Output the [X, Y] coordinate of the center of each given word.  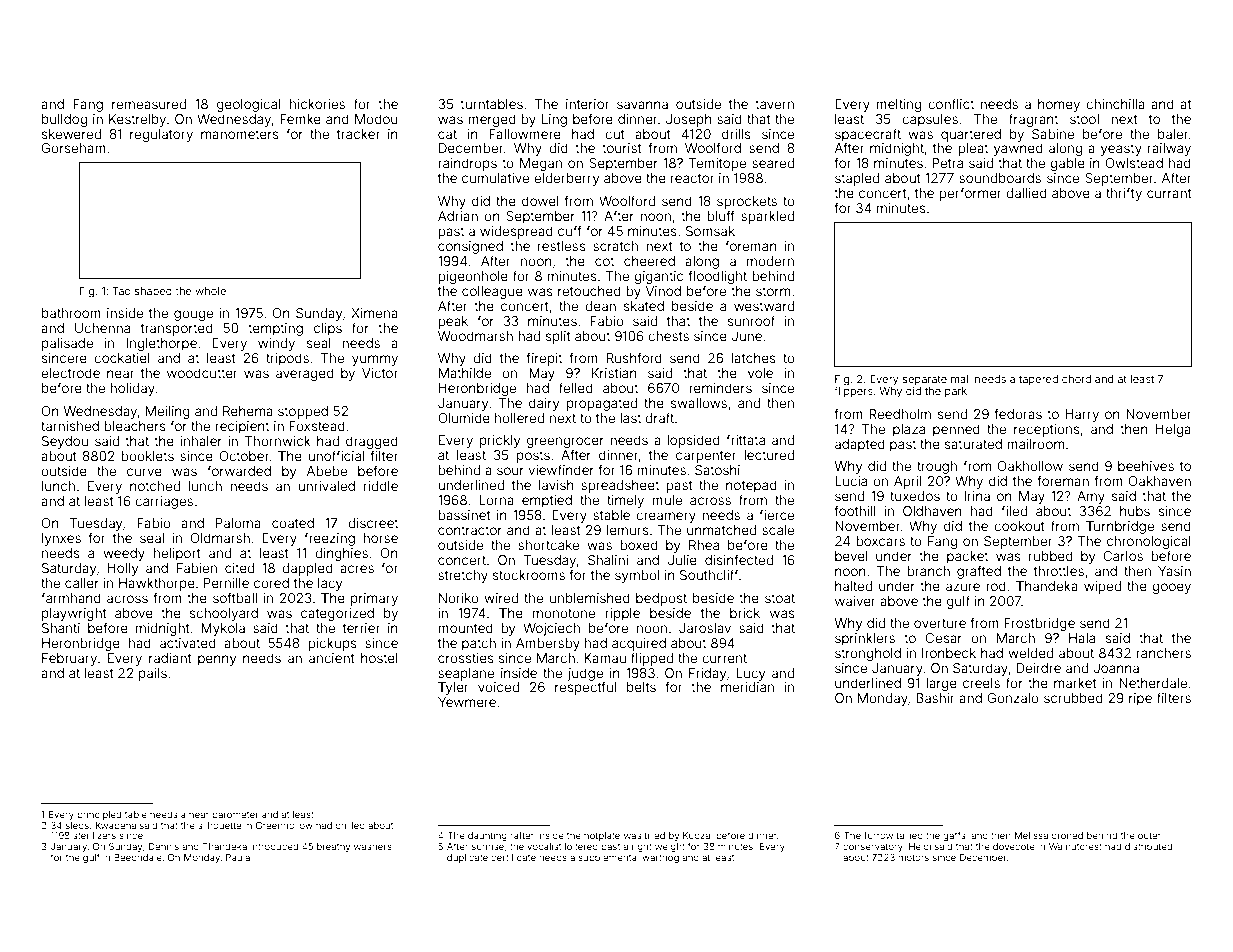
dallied [1026, 193]
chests [668, 336]
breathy [333, 847]
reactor [692, 178]
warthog [660, 858]
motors [913, 857]
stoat [780, 598]
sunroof [751, 320]
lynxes [61, 539]
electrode [70, 373]
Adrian [458, 216]
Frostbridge [1039, 624]
